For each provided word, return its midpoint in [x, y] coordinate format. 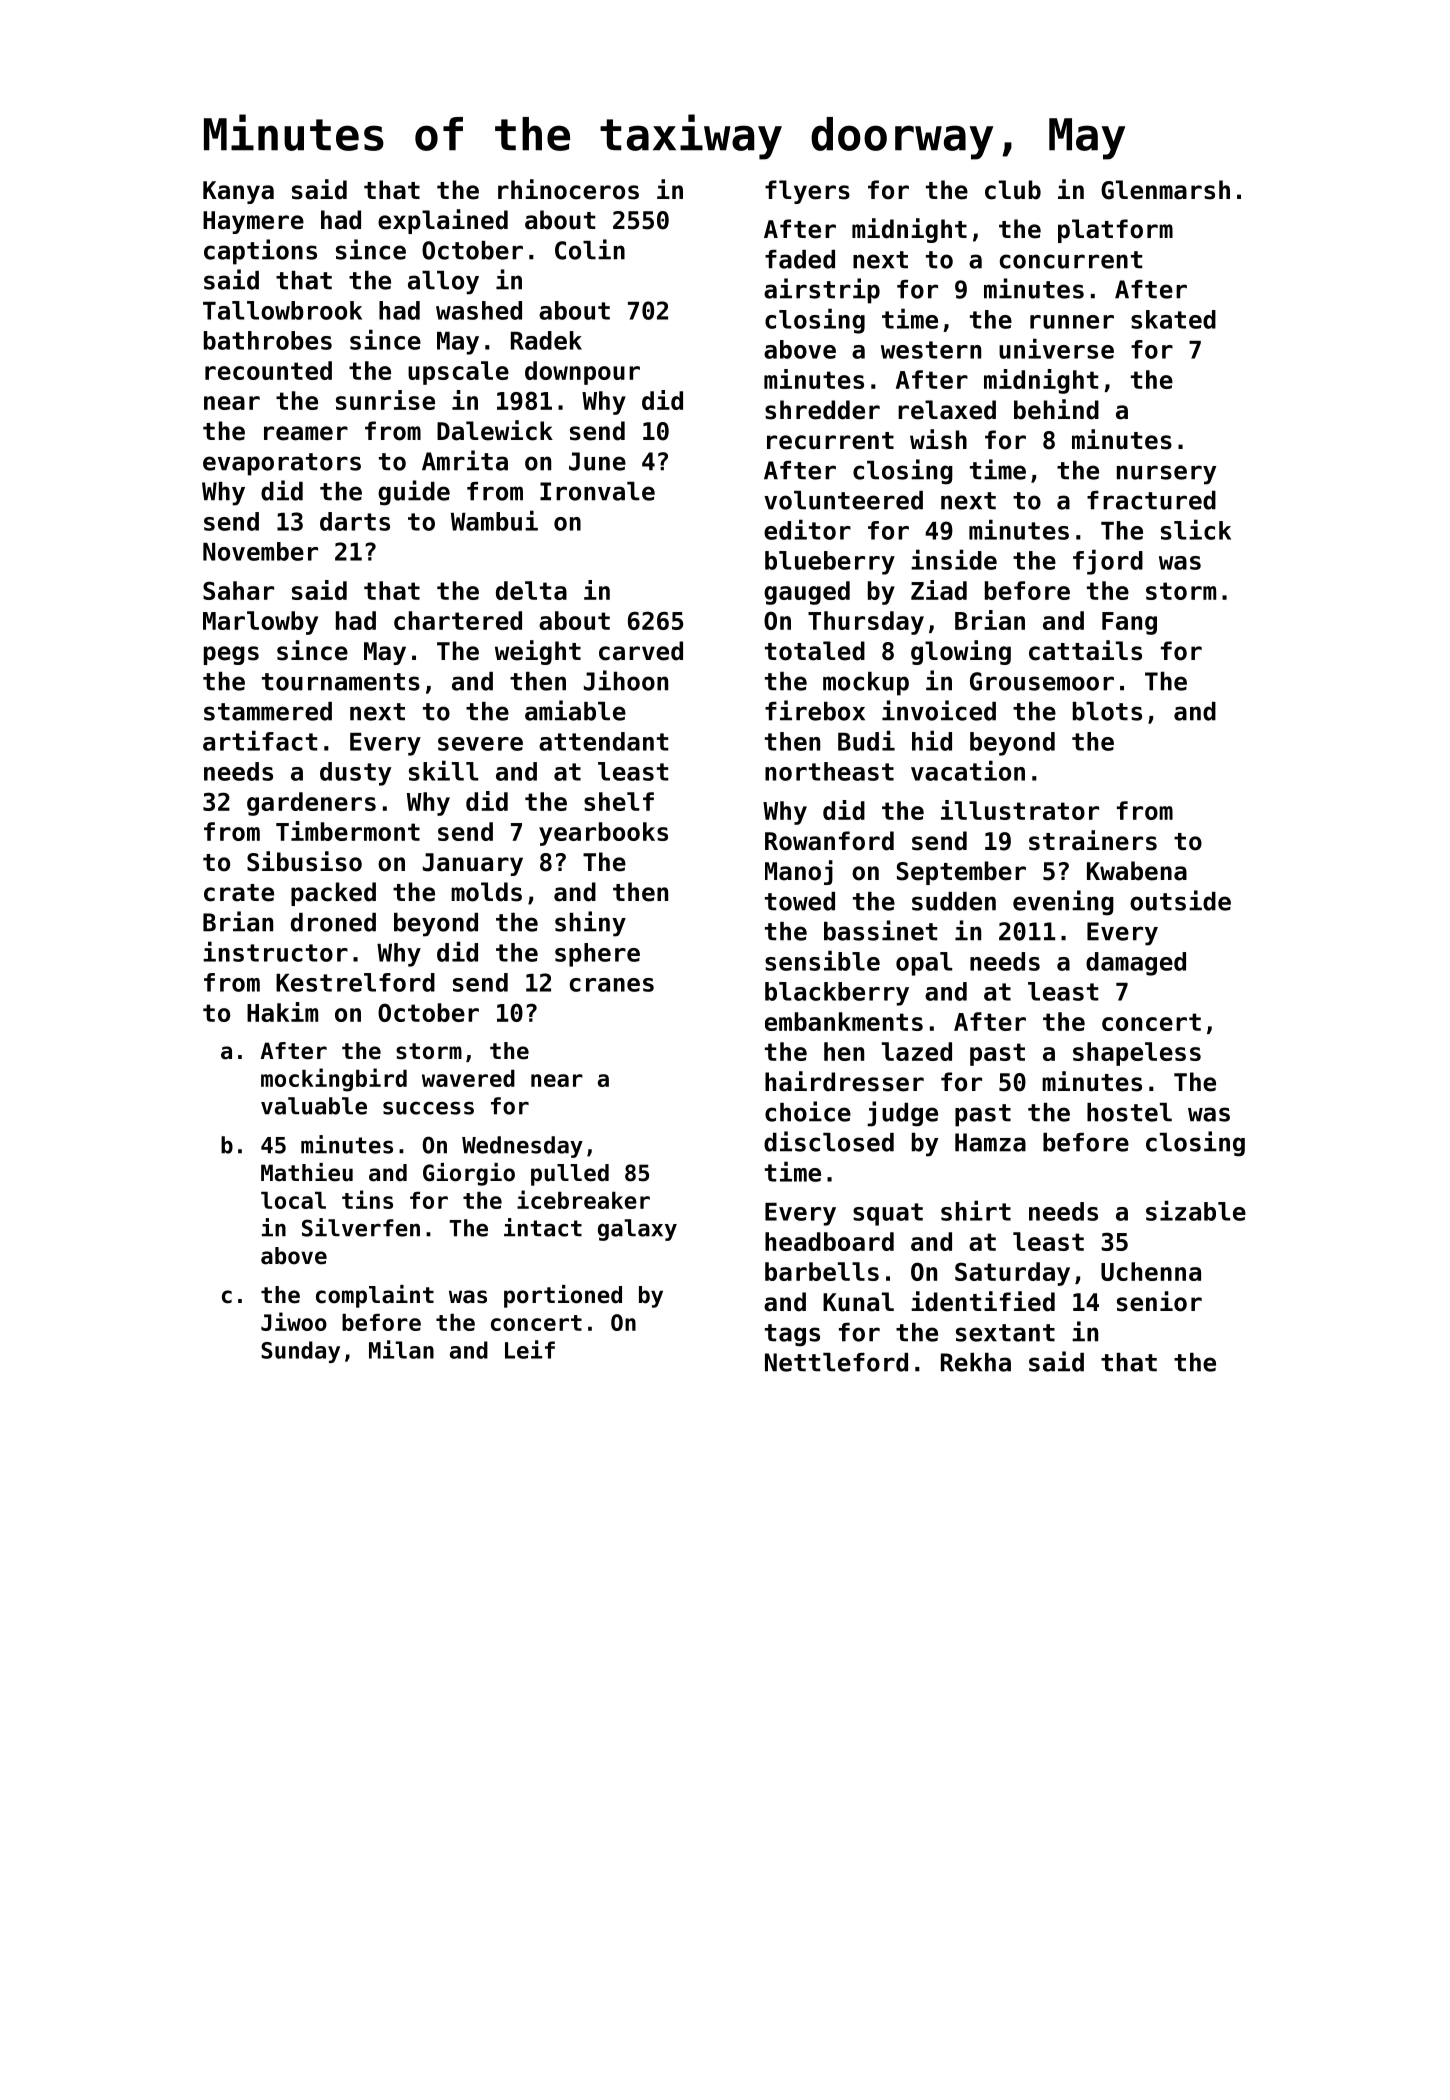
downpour [582, 373]
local [293, 1200]
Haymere [253, 222]
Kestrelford [355, 982]
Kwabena [1137, 871]
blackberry [837, 994]
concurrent [1071, 260]
